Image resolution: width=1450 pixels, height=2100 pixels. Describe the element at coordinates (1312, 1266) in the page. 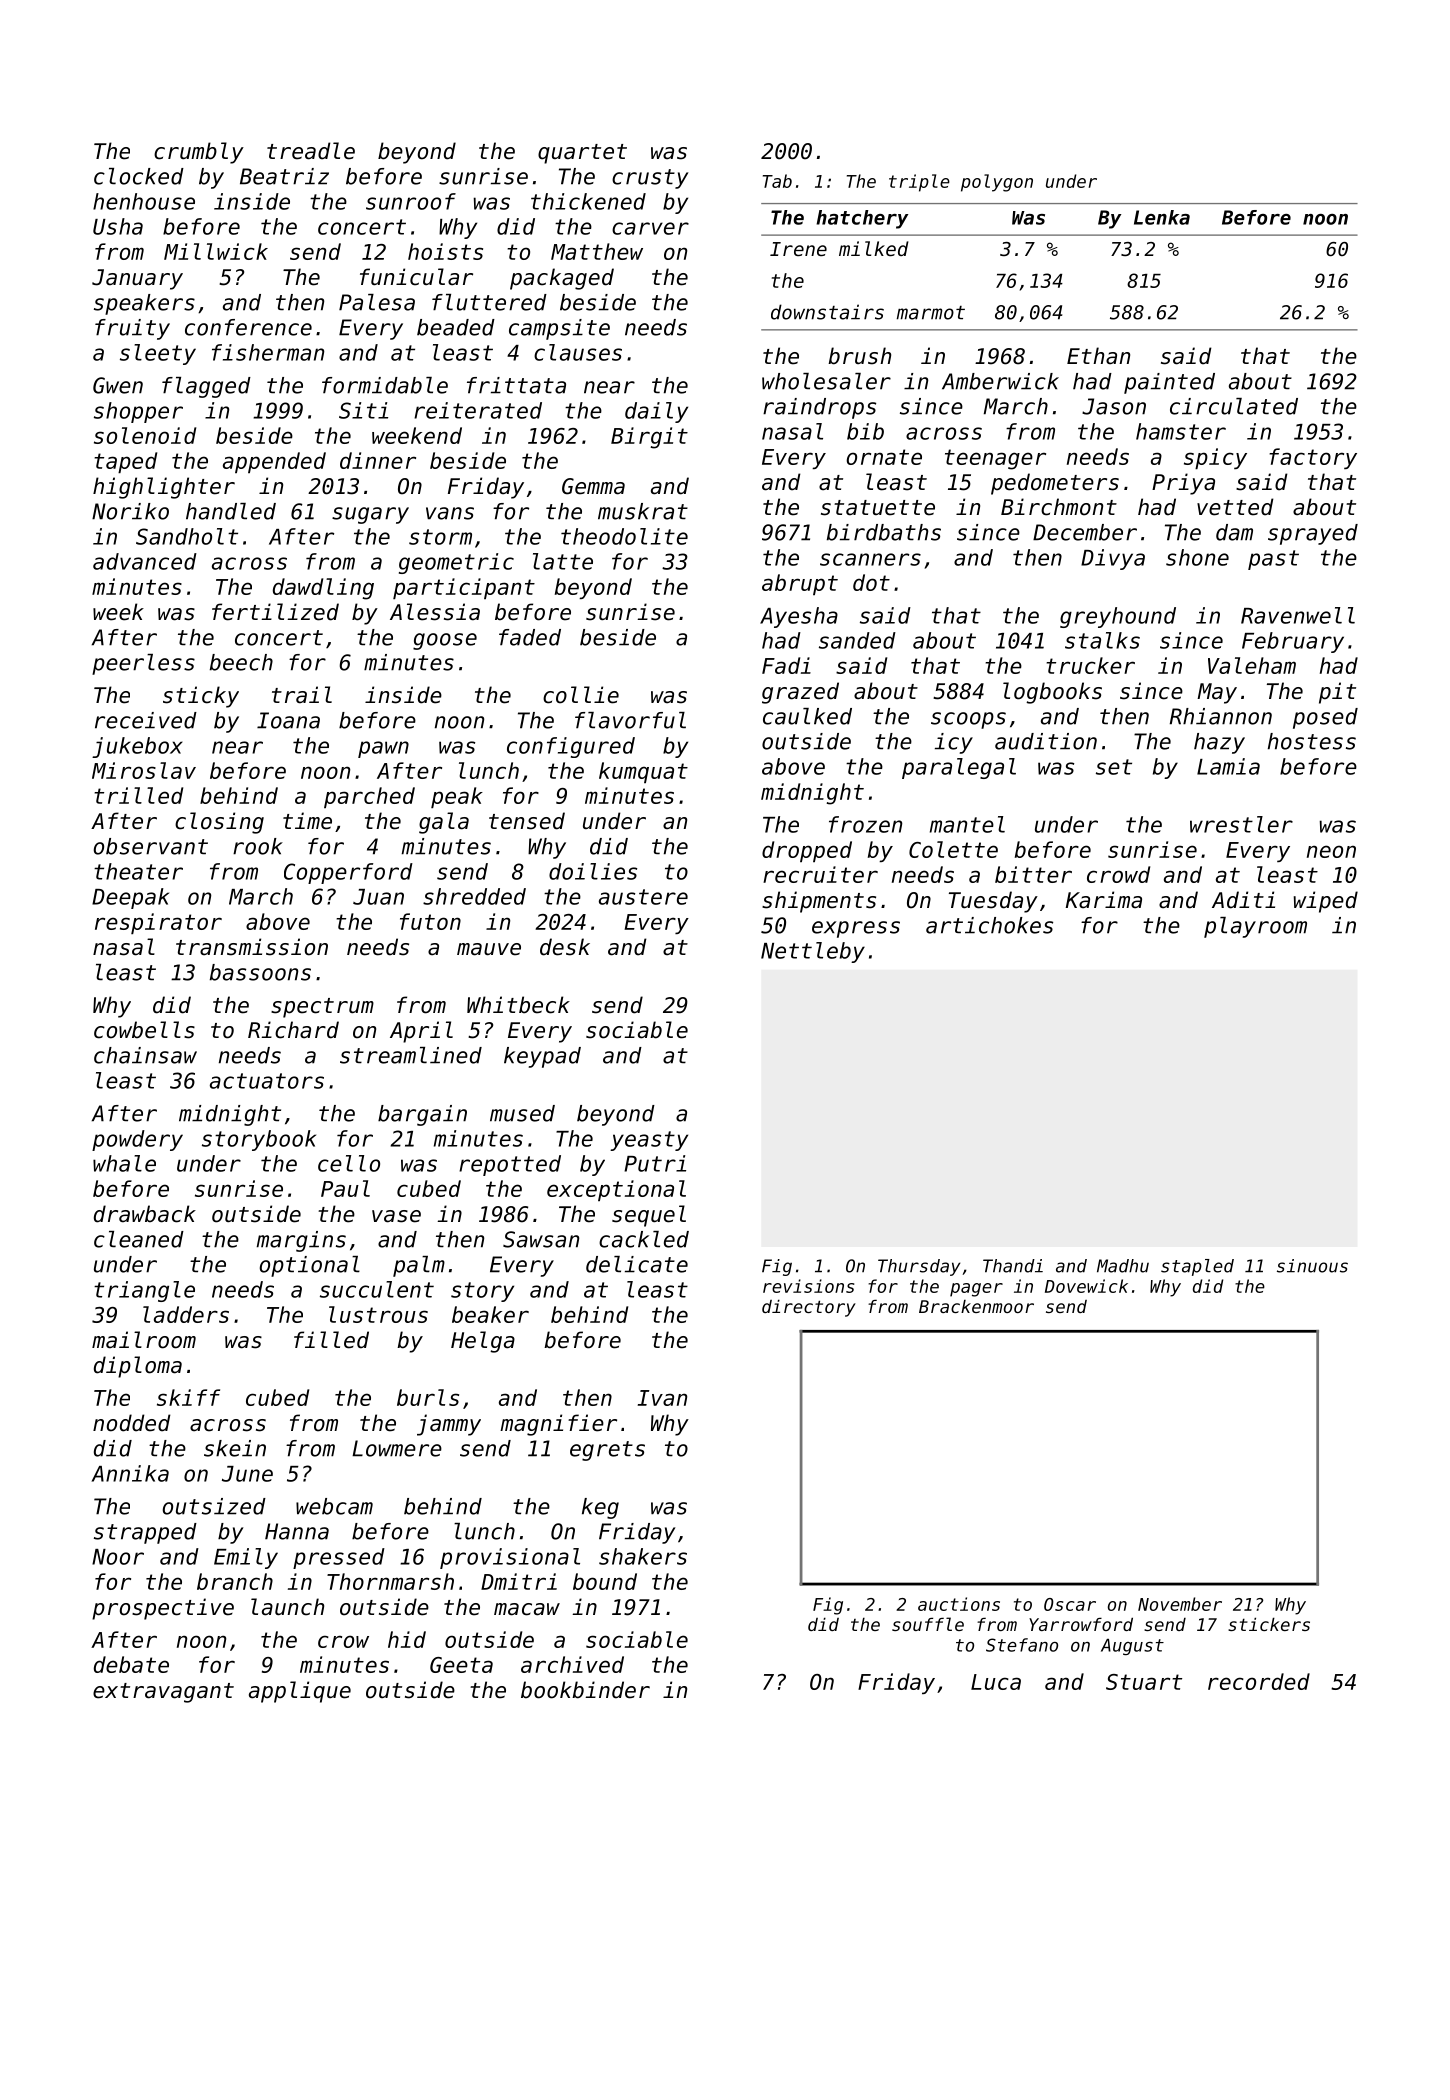

I see `sinuous` at that location.
